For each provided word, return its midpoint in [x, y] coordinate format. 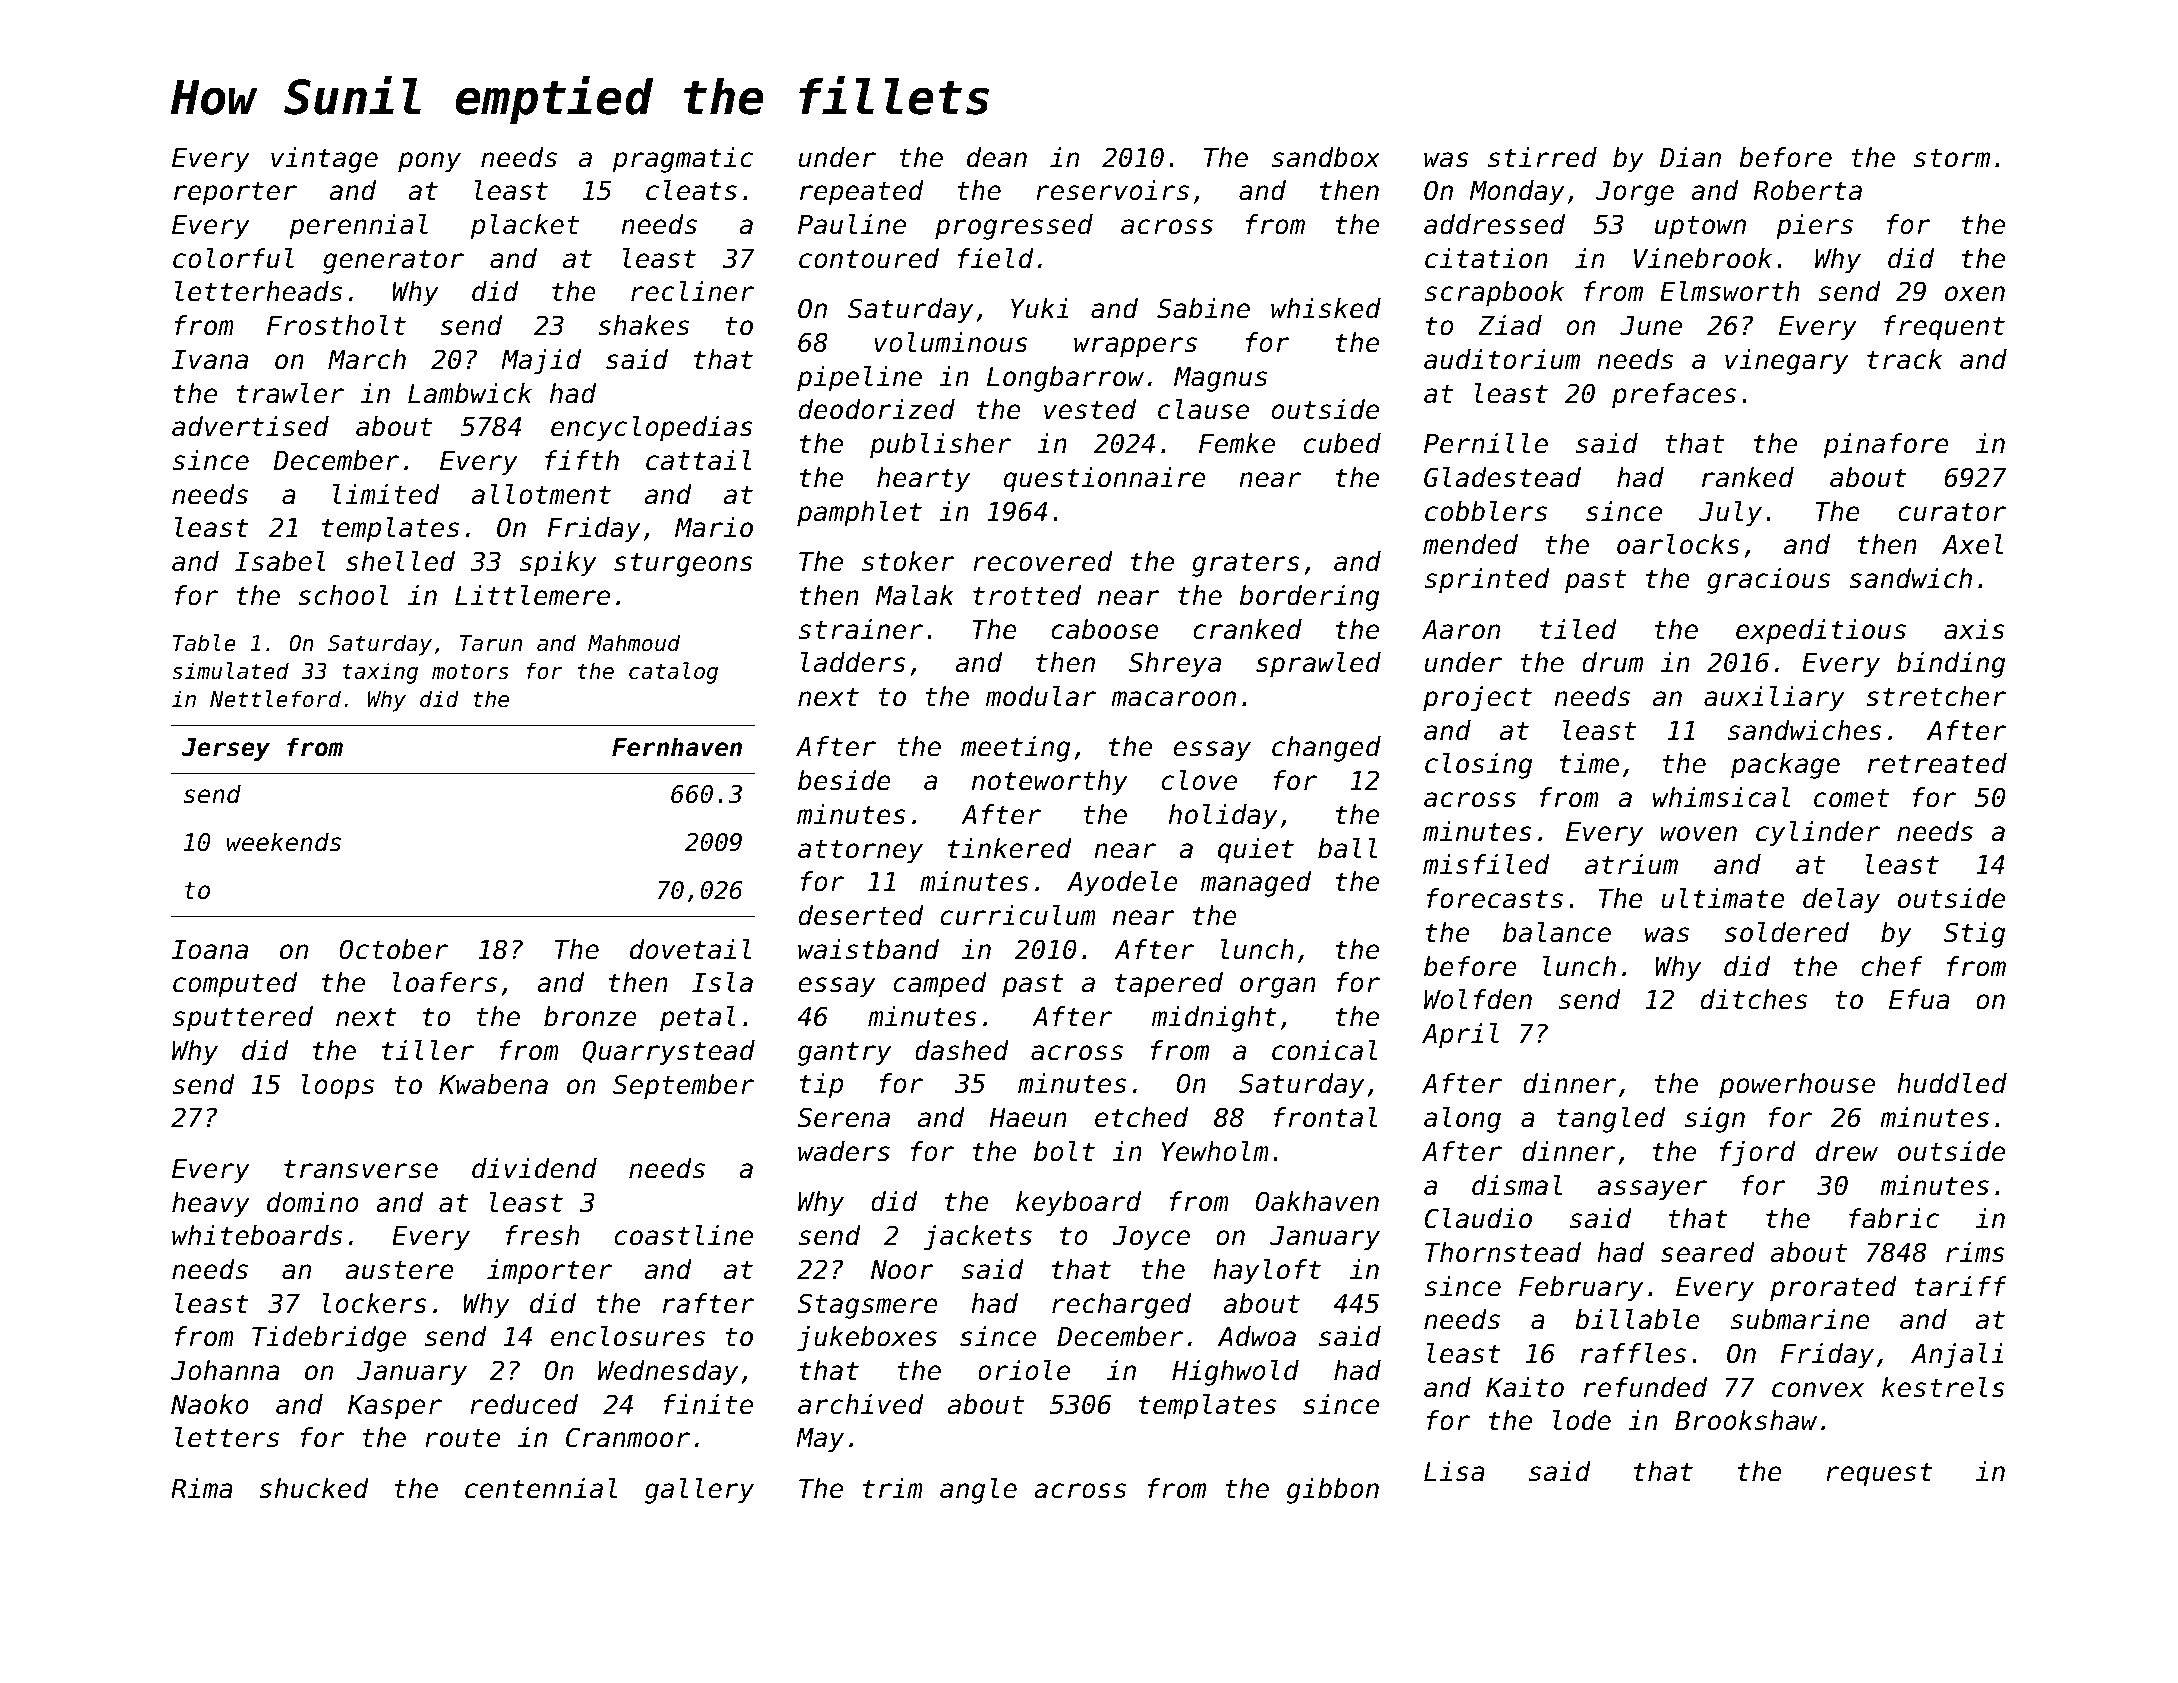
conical [1324, 1050]
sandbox [1326, 157]
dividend [534, 1168]
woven [1699, 834]
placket [525, 227]
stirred [1542, 157]
